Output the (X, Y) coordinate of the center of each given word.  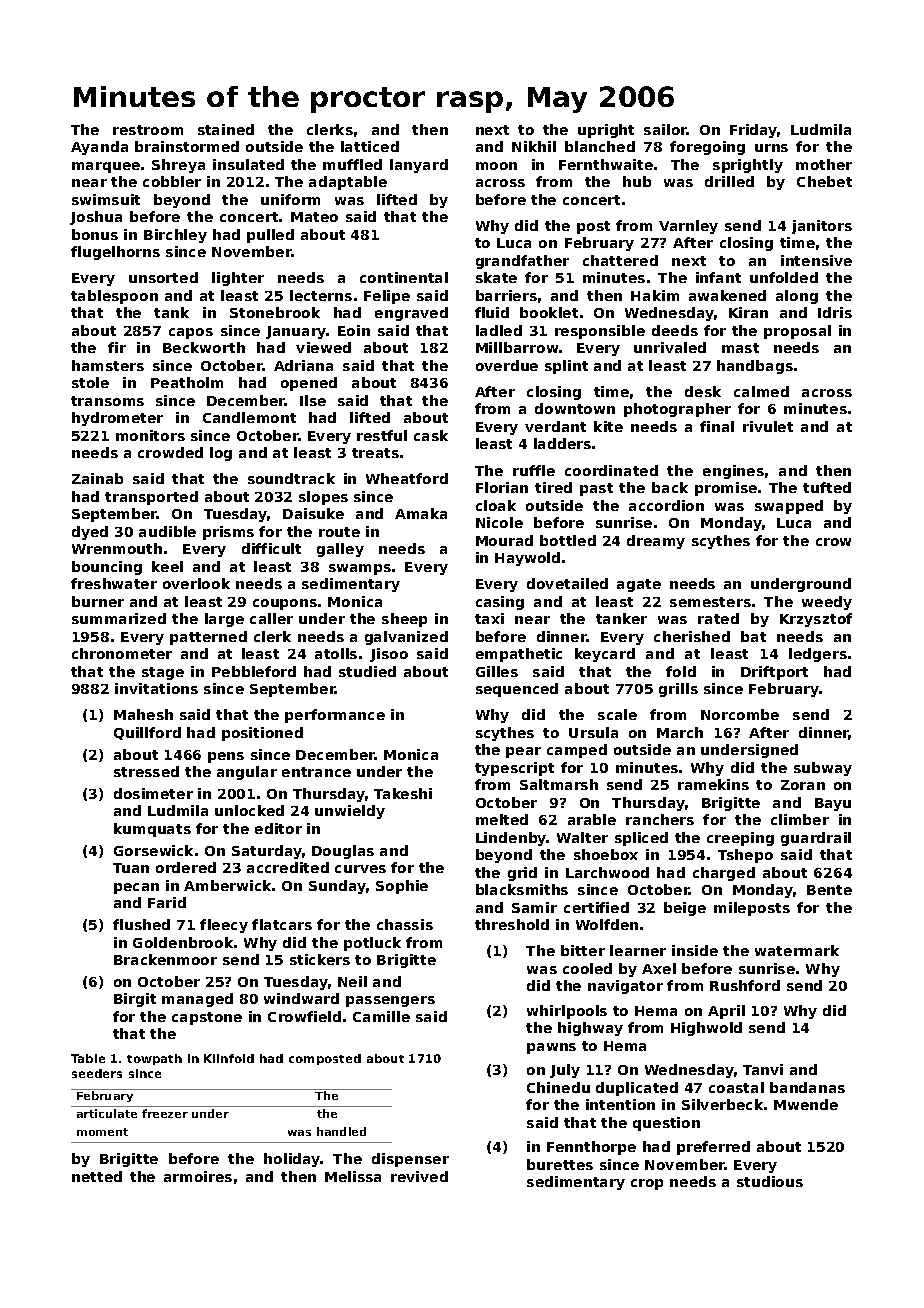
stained (226, 129)
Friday (754, 131)
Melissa (353, 1176)
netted (97, 1176)
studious (770, 1181)
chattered (620, 260)
